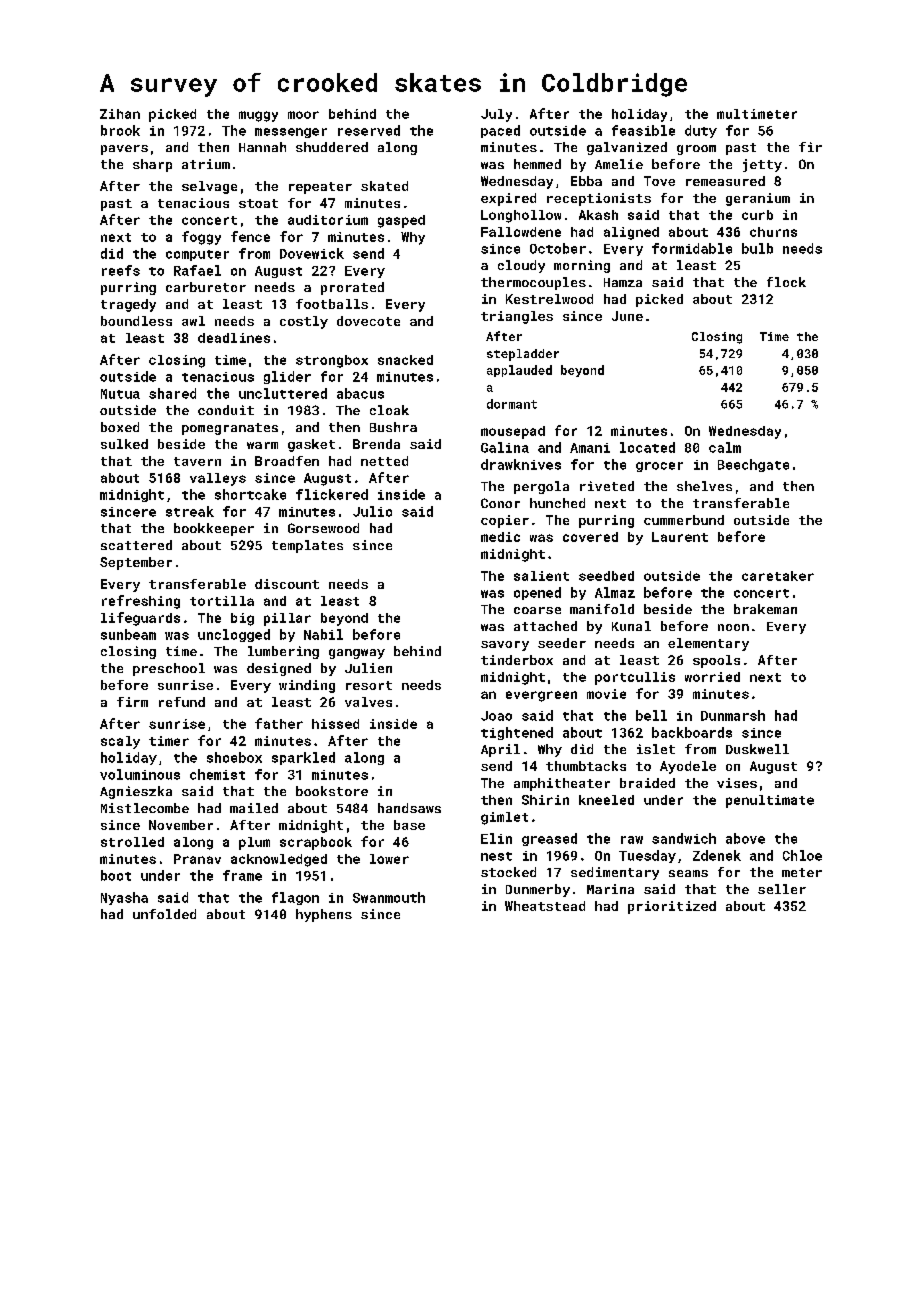 The width and height of the screenshot is (924, 1308). I want to click on footballs, so click(332, 304).
